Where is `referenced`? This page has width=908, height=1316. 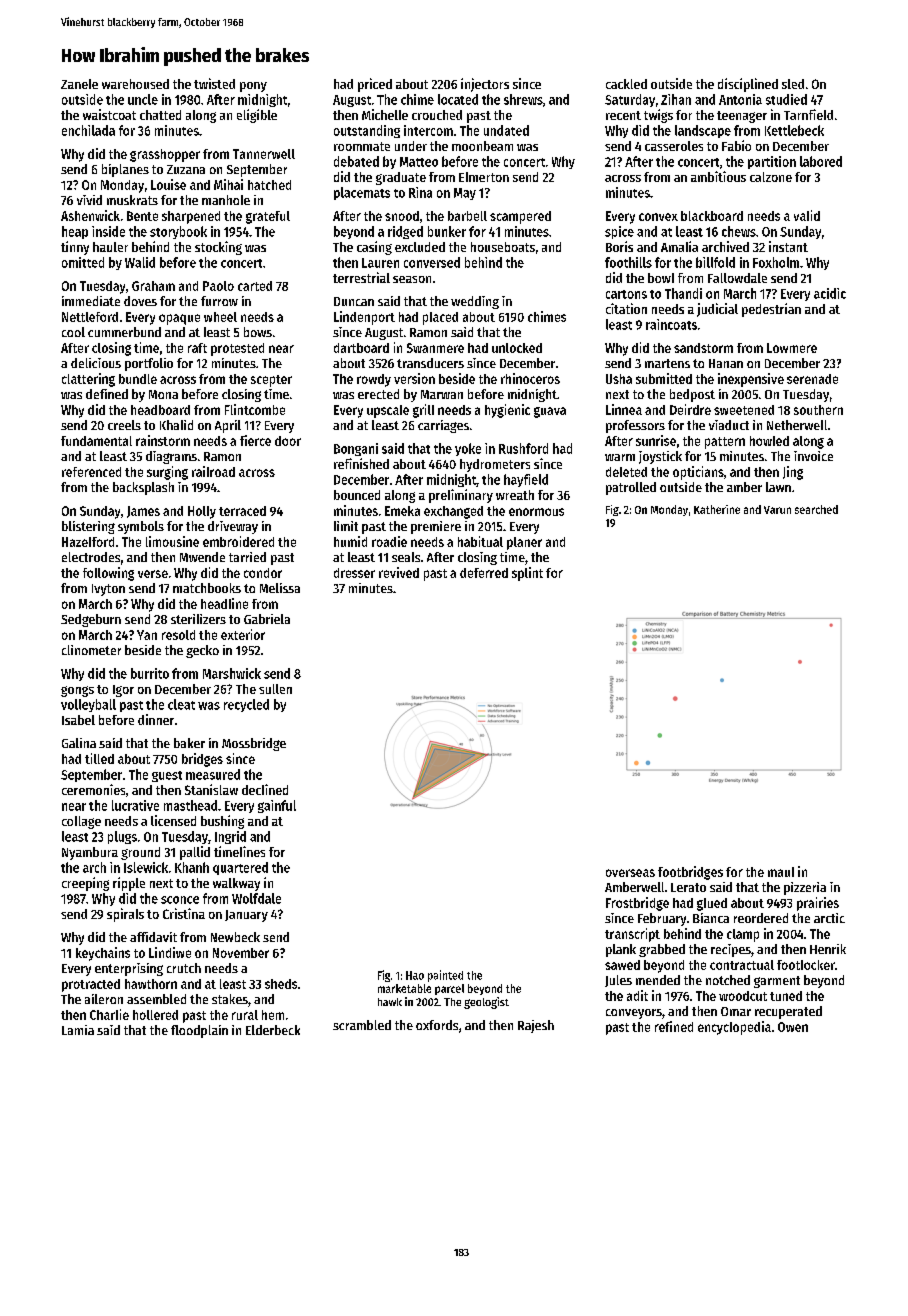
referenced is located at coordinates (91, 472).
